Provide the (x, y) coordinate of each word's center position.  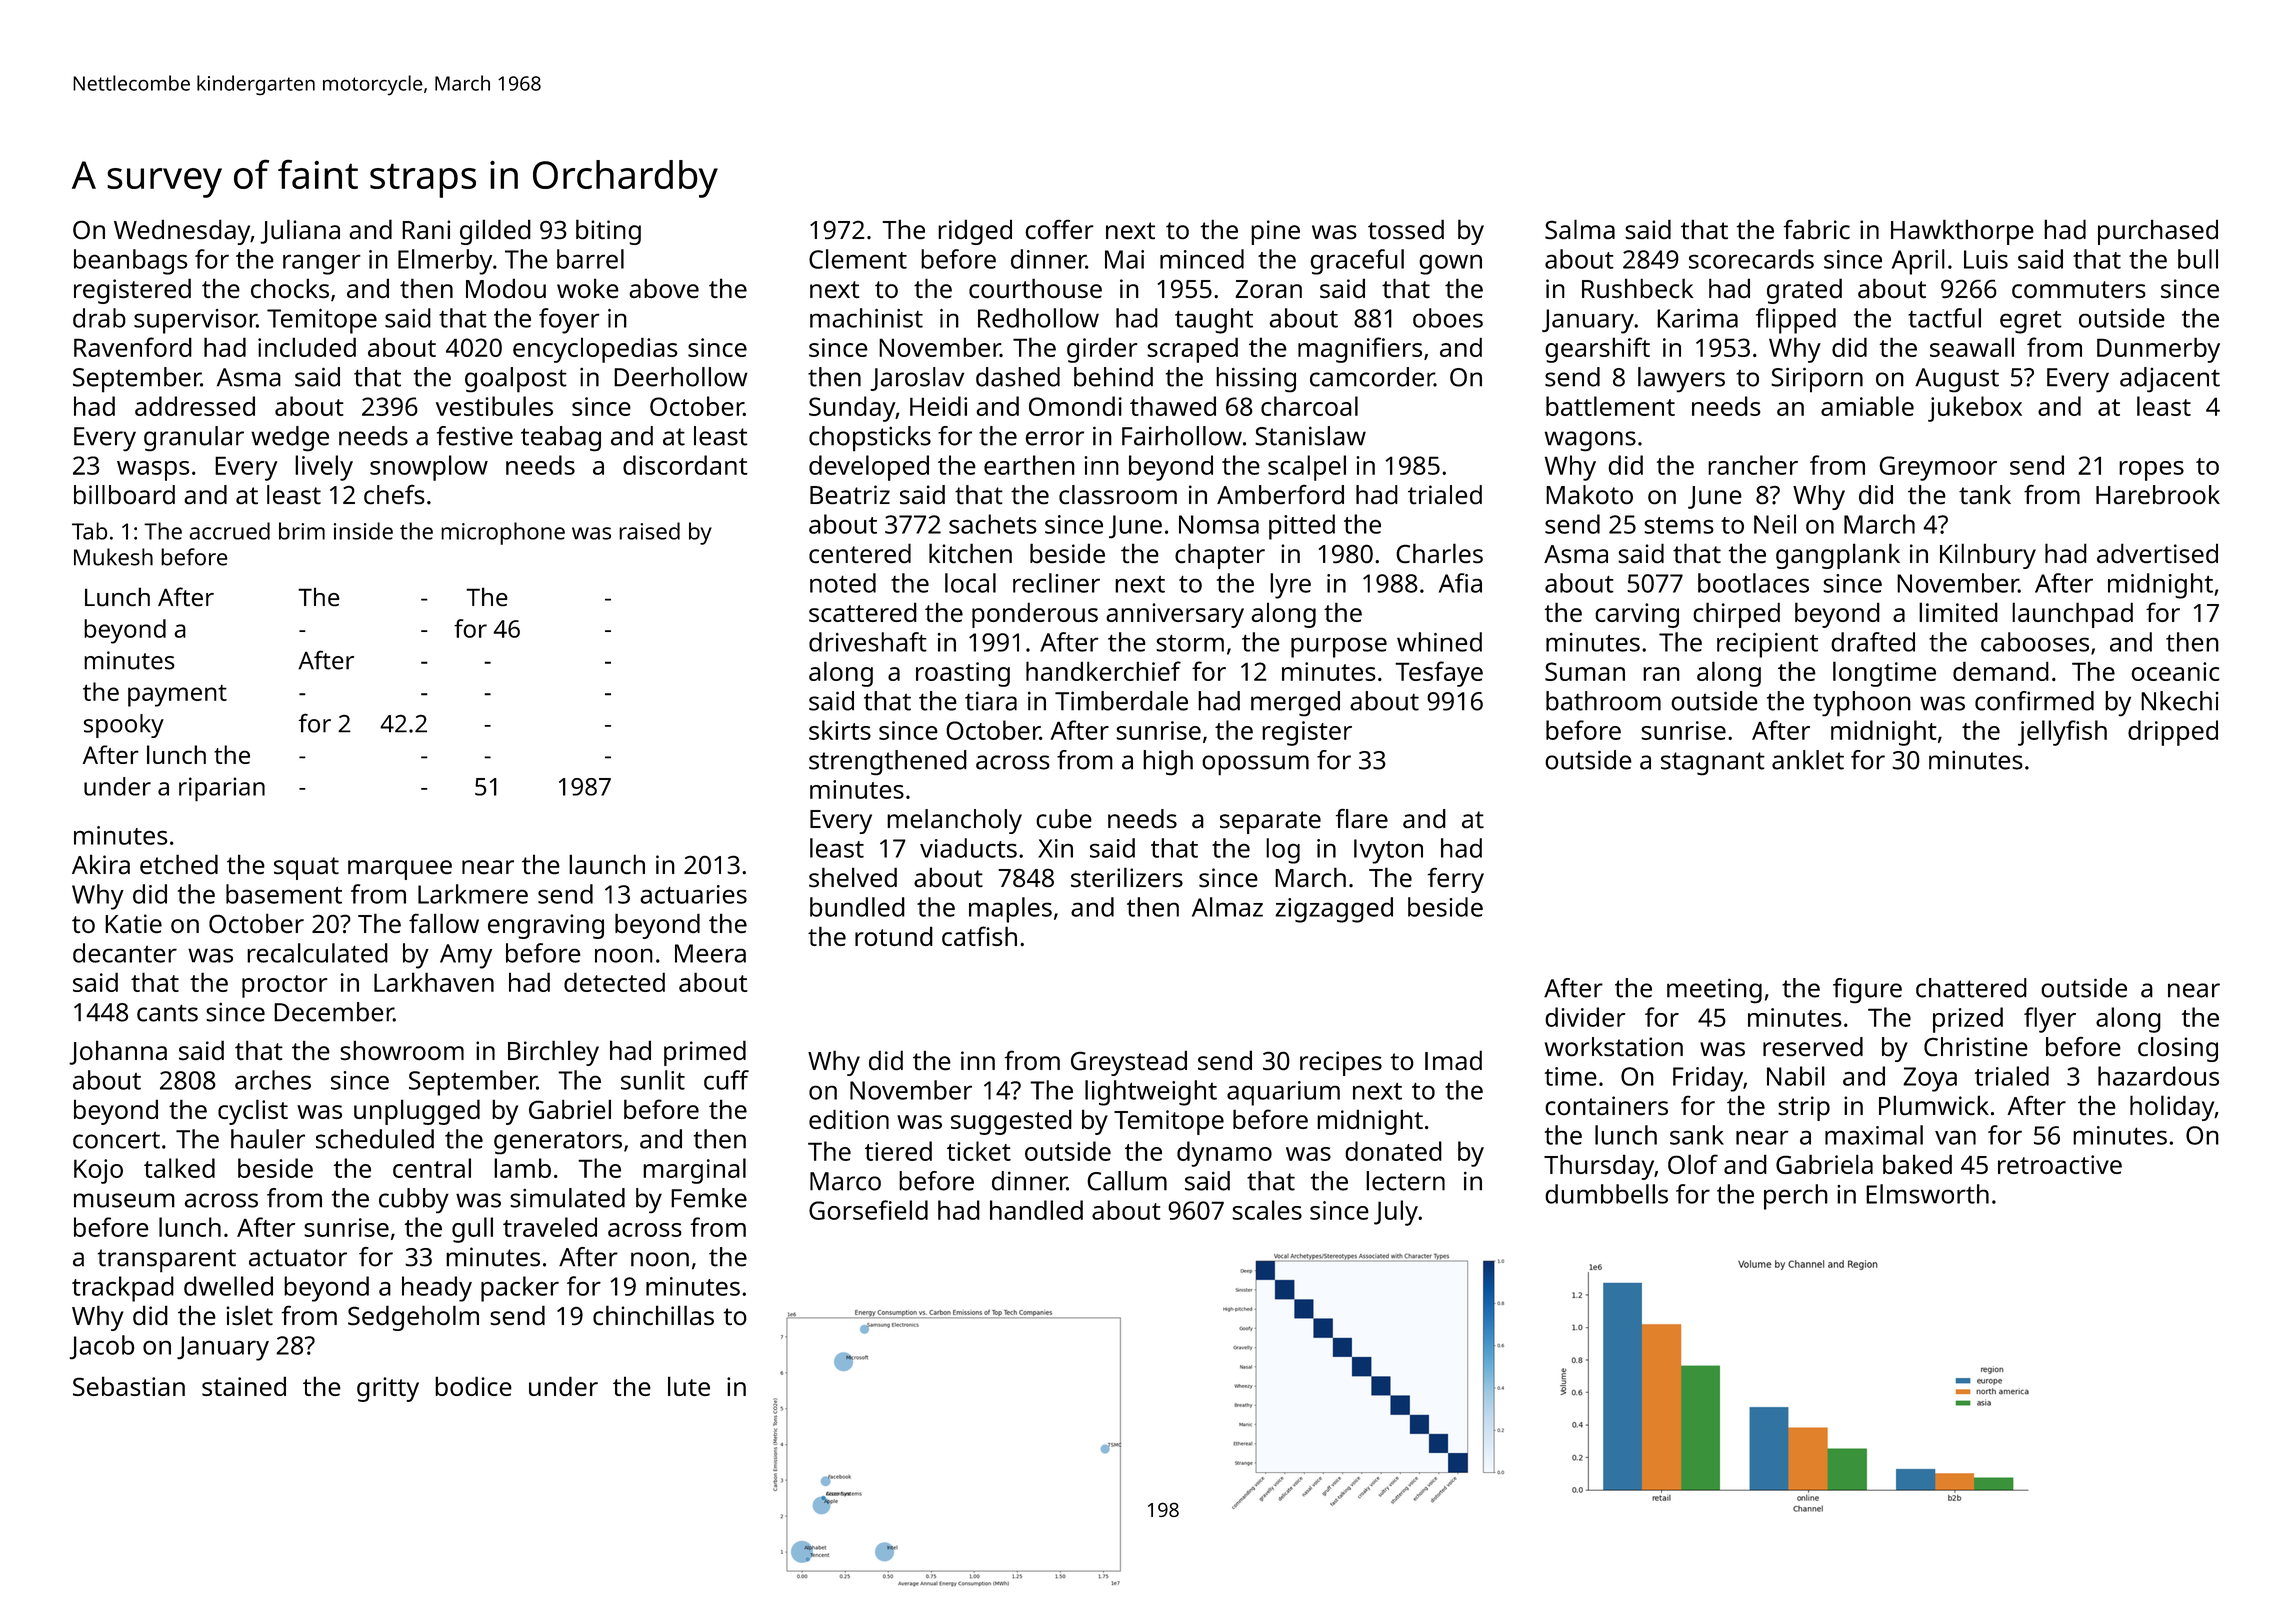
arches (273, 1080)
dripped (2173, 733)
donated (1393, 1151)
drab (99, 318)
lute (689, 1386)
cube (1064, 818)
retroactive (2060, 1164)
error (1054, 438)
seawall (1972, 347)
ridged (975, 232)
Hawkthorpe (1962, 232)
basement (284, 894)
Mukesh (113, 557)
